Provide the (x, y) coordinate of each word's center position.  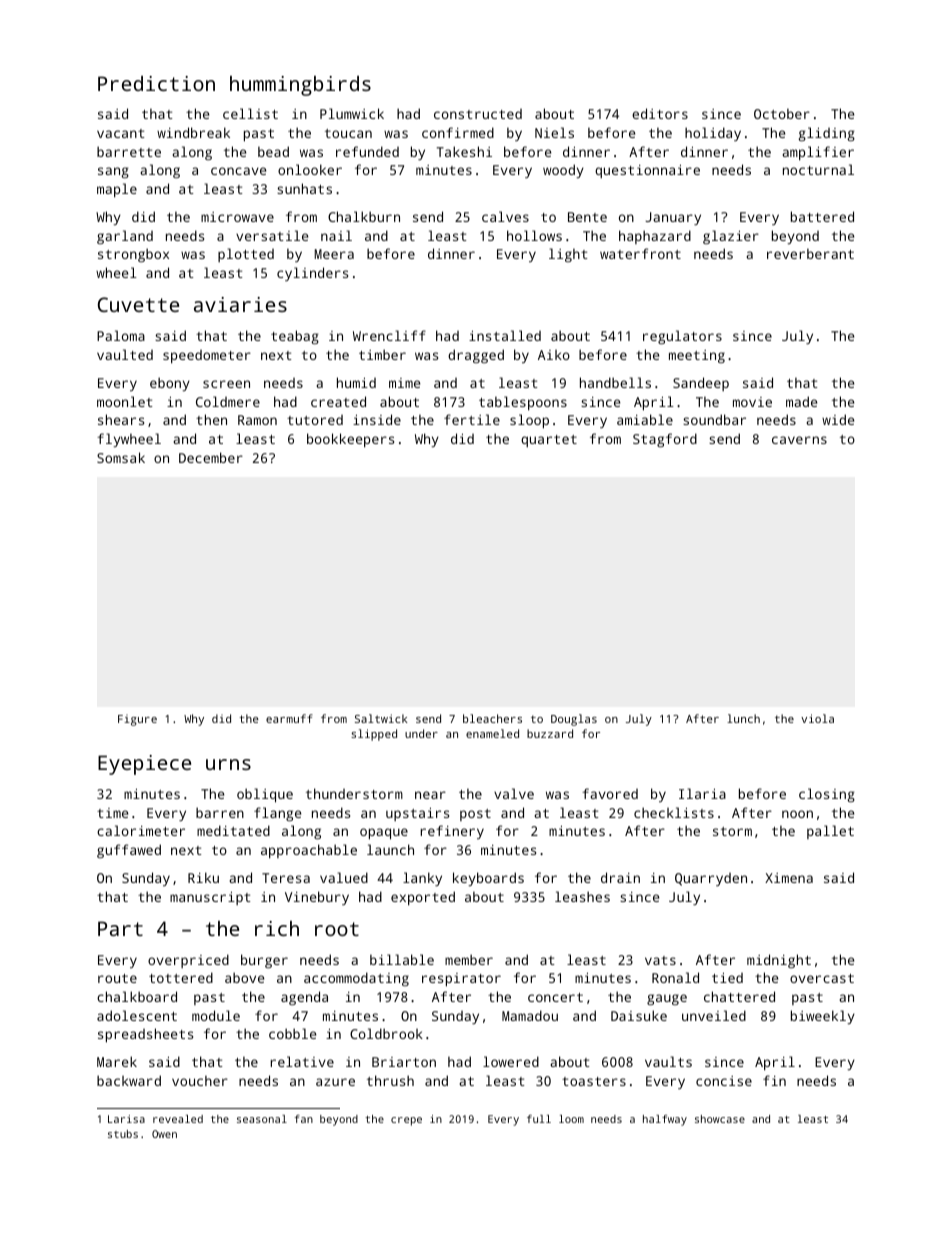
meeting (697, 356)
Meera (334, 254)
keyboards (488, 879)
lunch (743, 718)
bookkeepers (350, 440)
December (211, 457)
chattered (739, 996)
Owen (164, 1134)
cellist (250, 113)
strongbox (133, 255)
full (539, 1119)
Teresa (286, 878)
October (782, 113)
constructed (478, 114)
